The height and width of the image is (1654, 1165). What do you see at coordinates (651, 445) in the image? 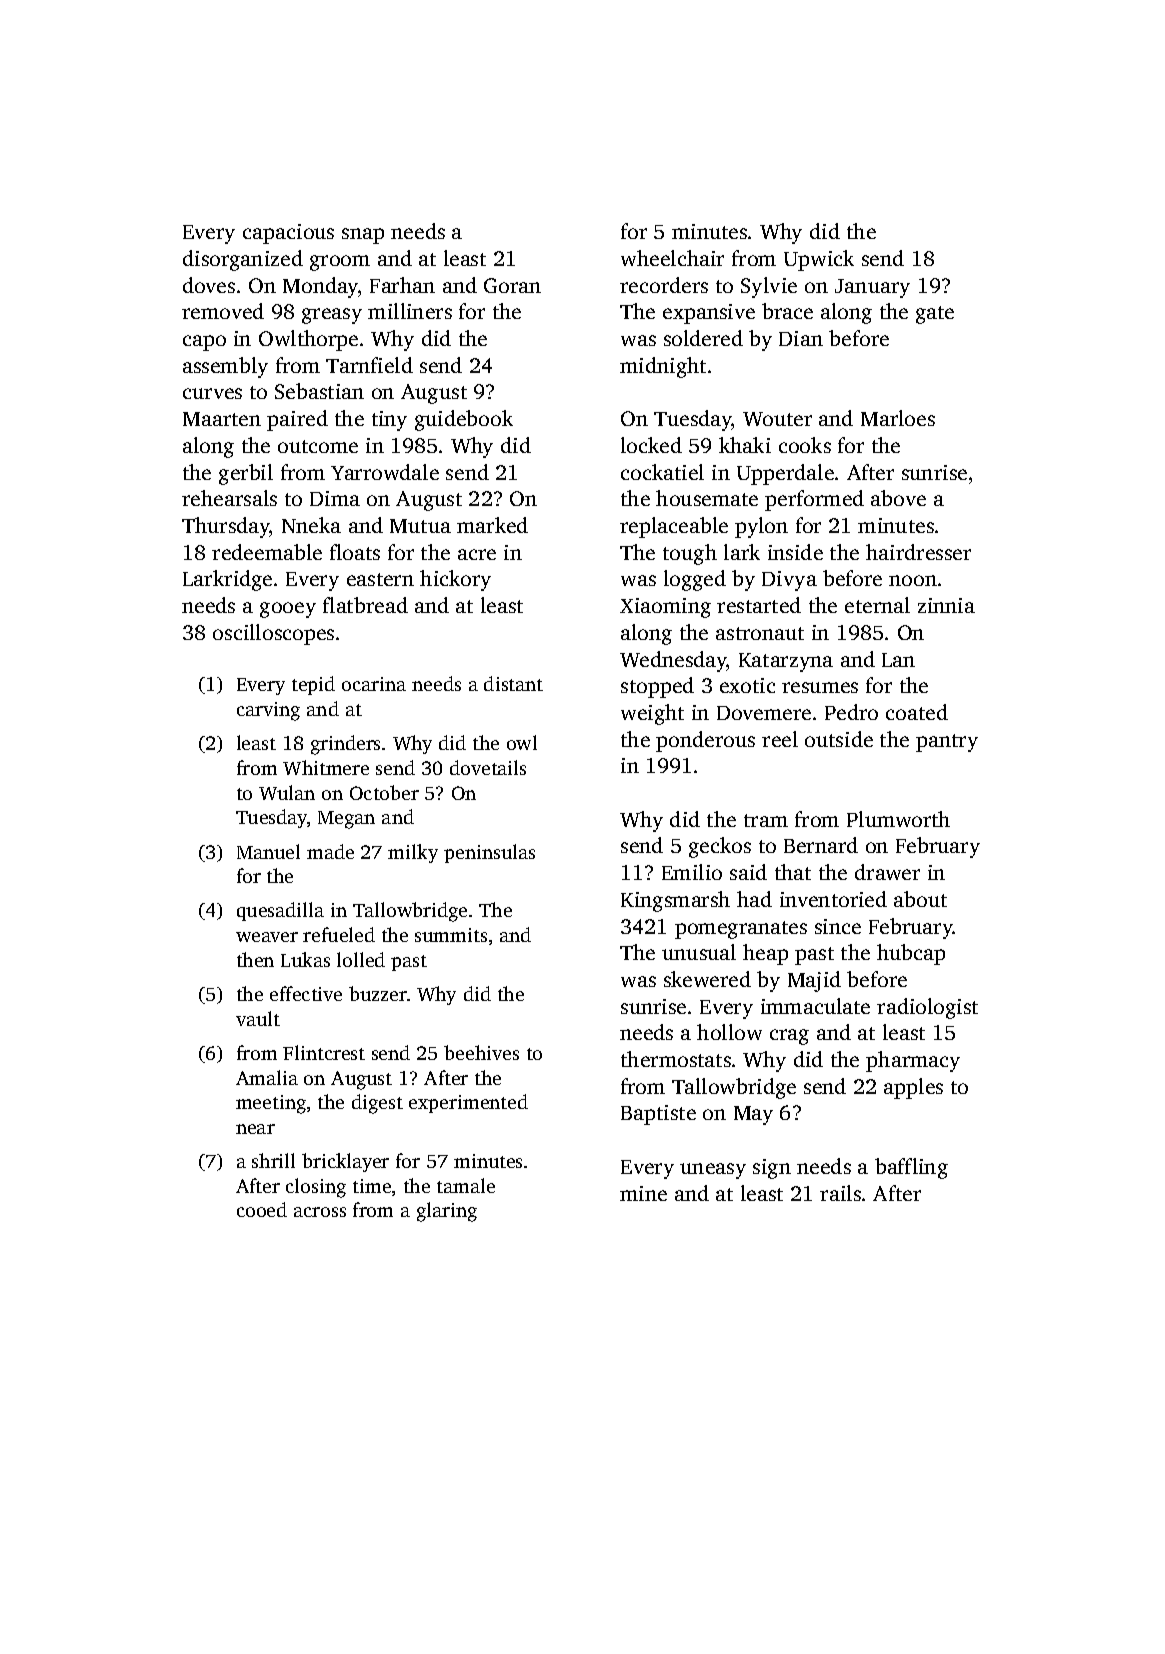
I see `locked` at bounding box center [651, 445].
